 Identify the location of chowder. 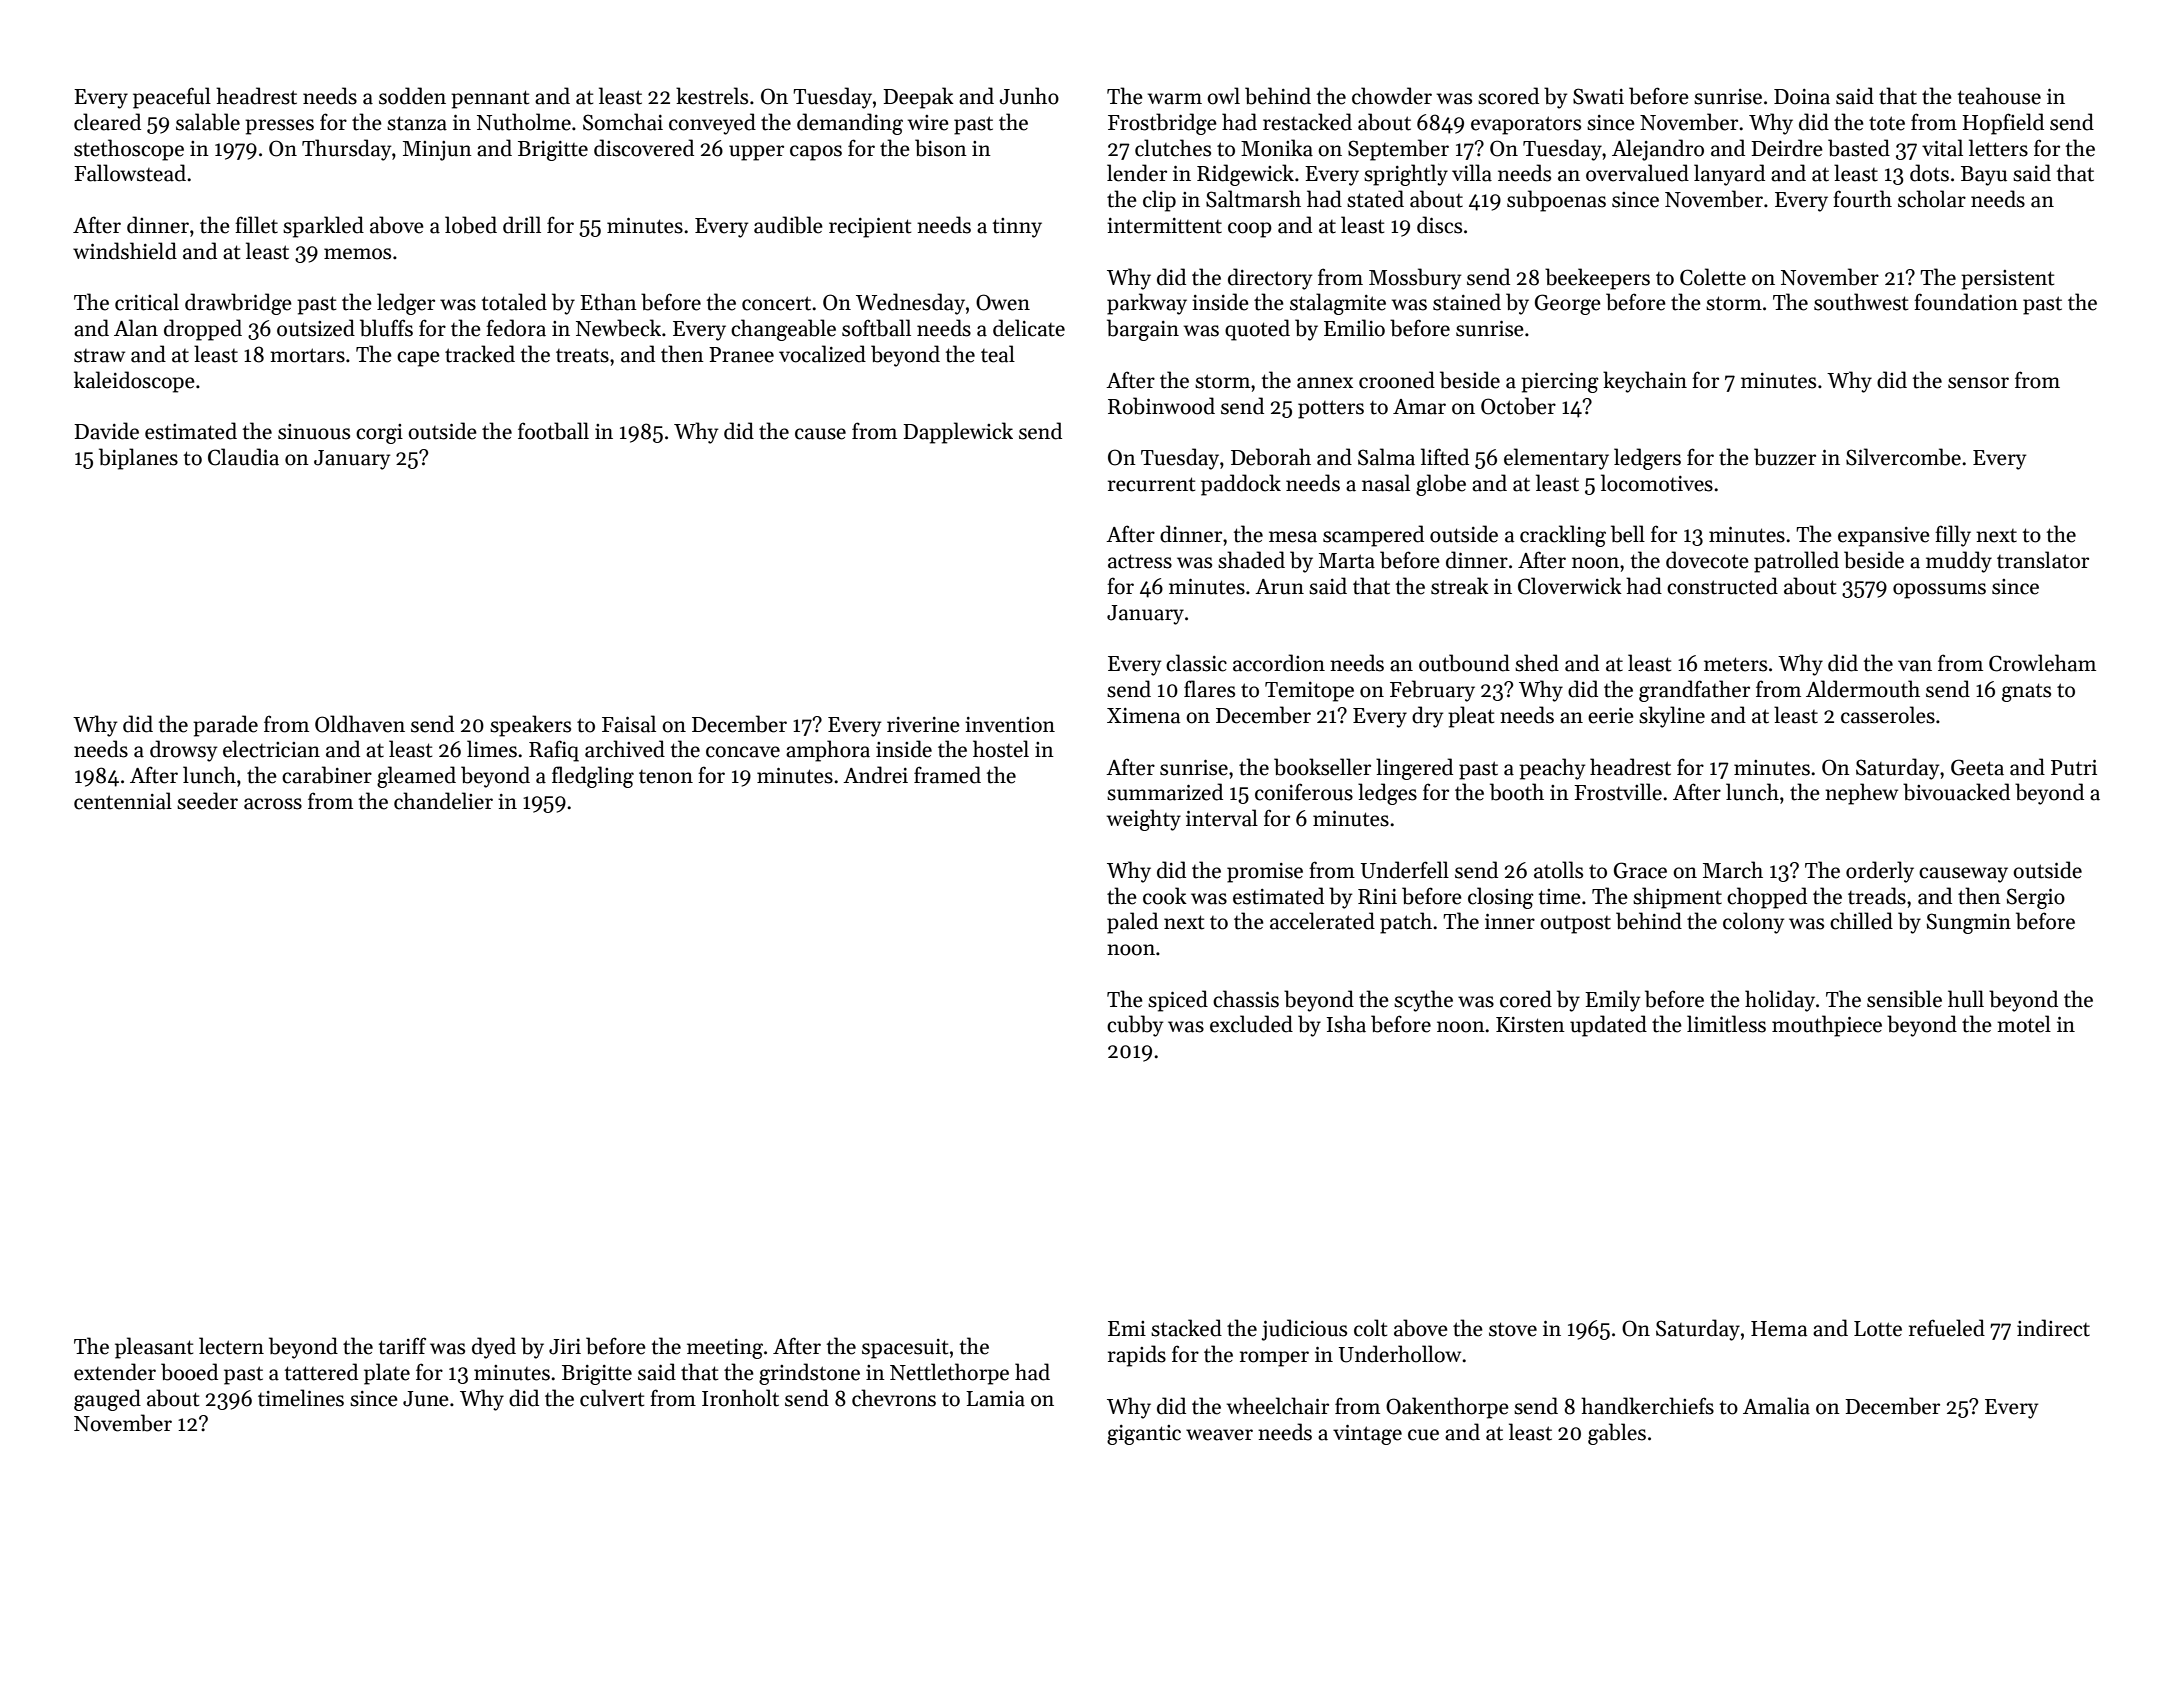
(1392, 96).
